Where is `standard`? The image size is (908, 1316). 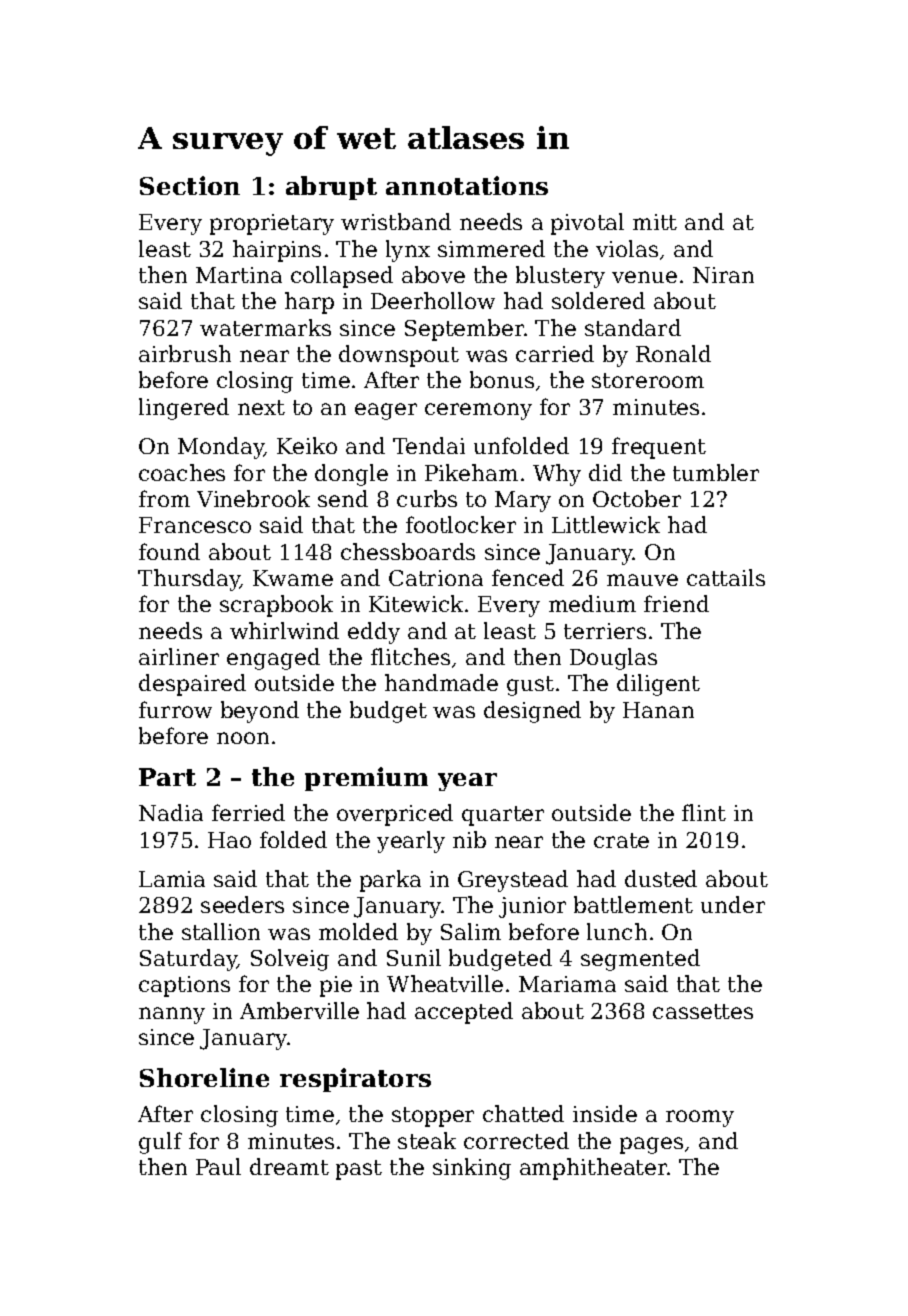
standard is located at coordinates (633, 327).
